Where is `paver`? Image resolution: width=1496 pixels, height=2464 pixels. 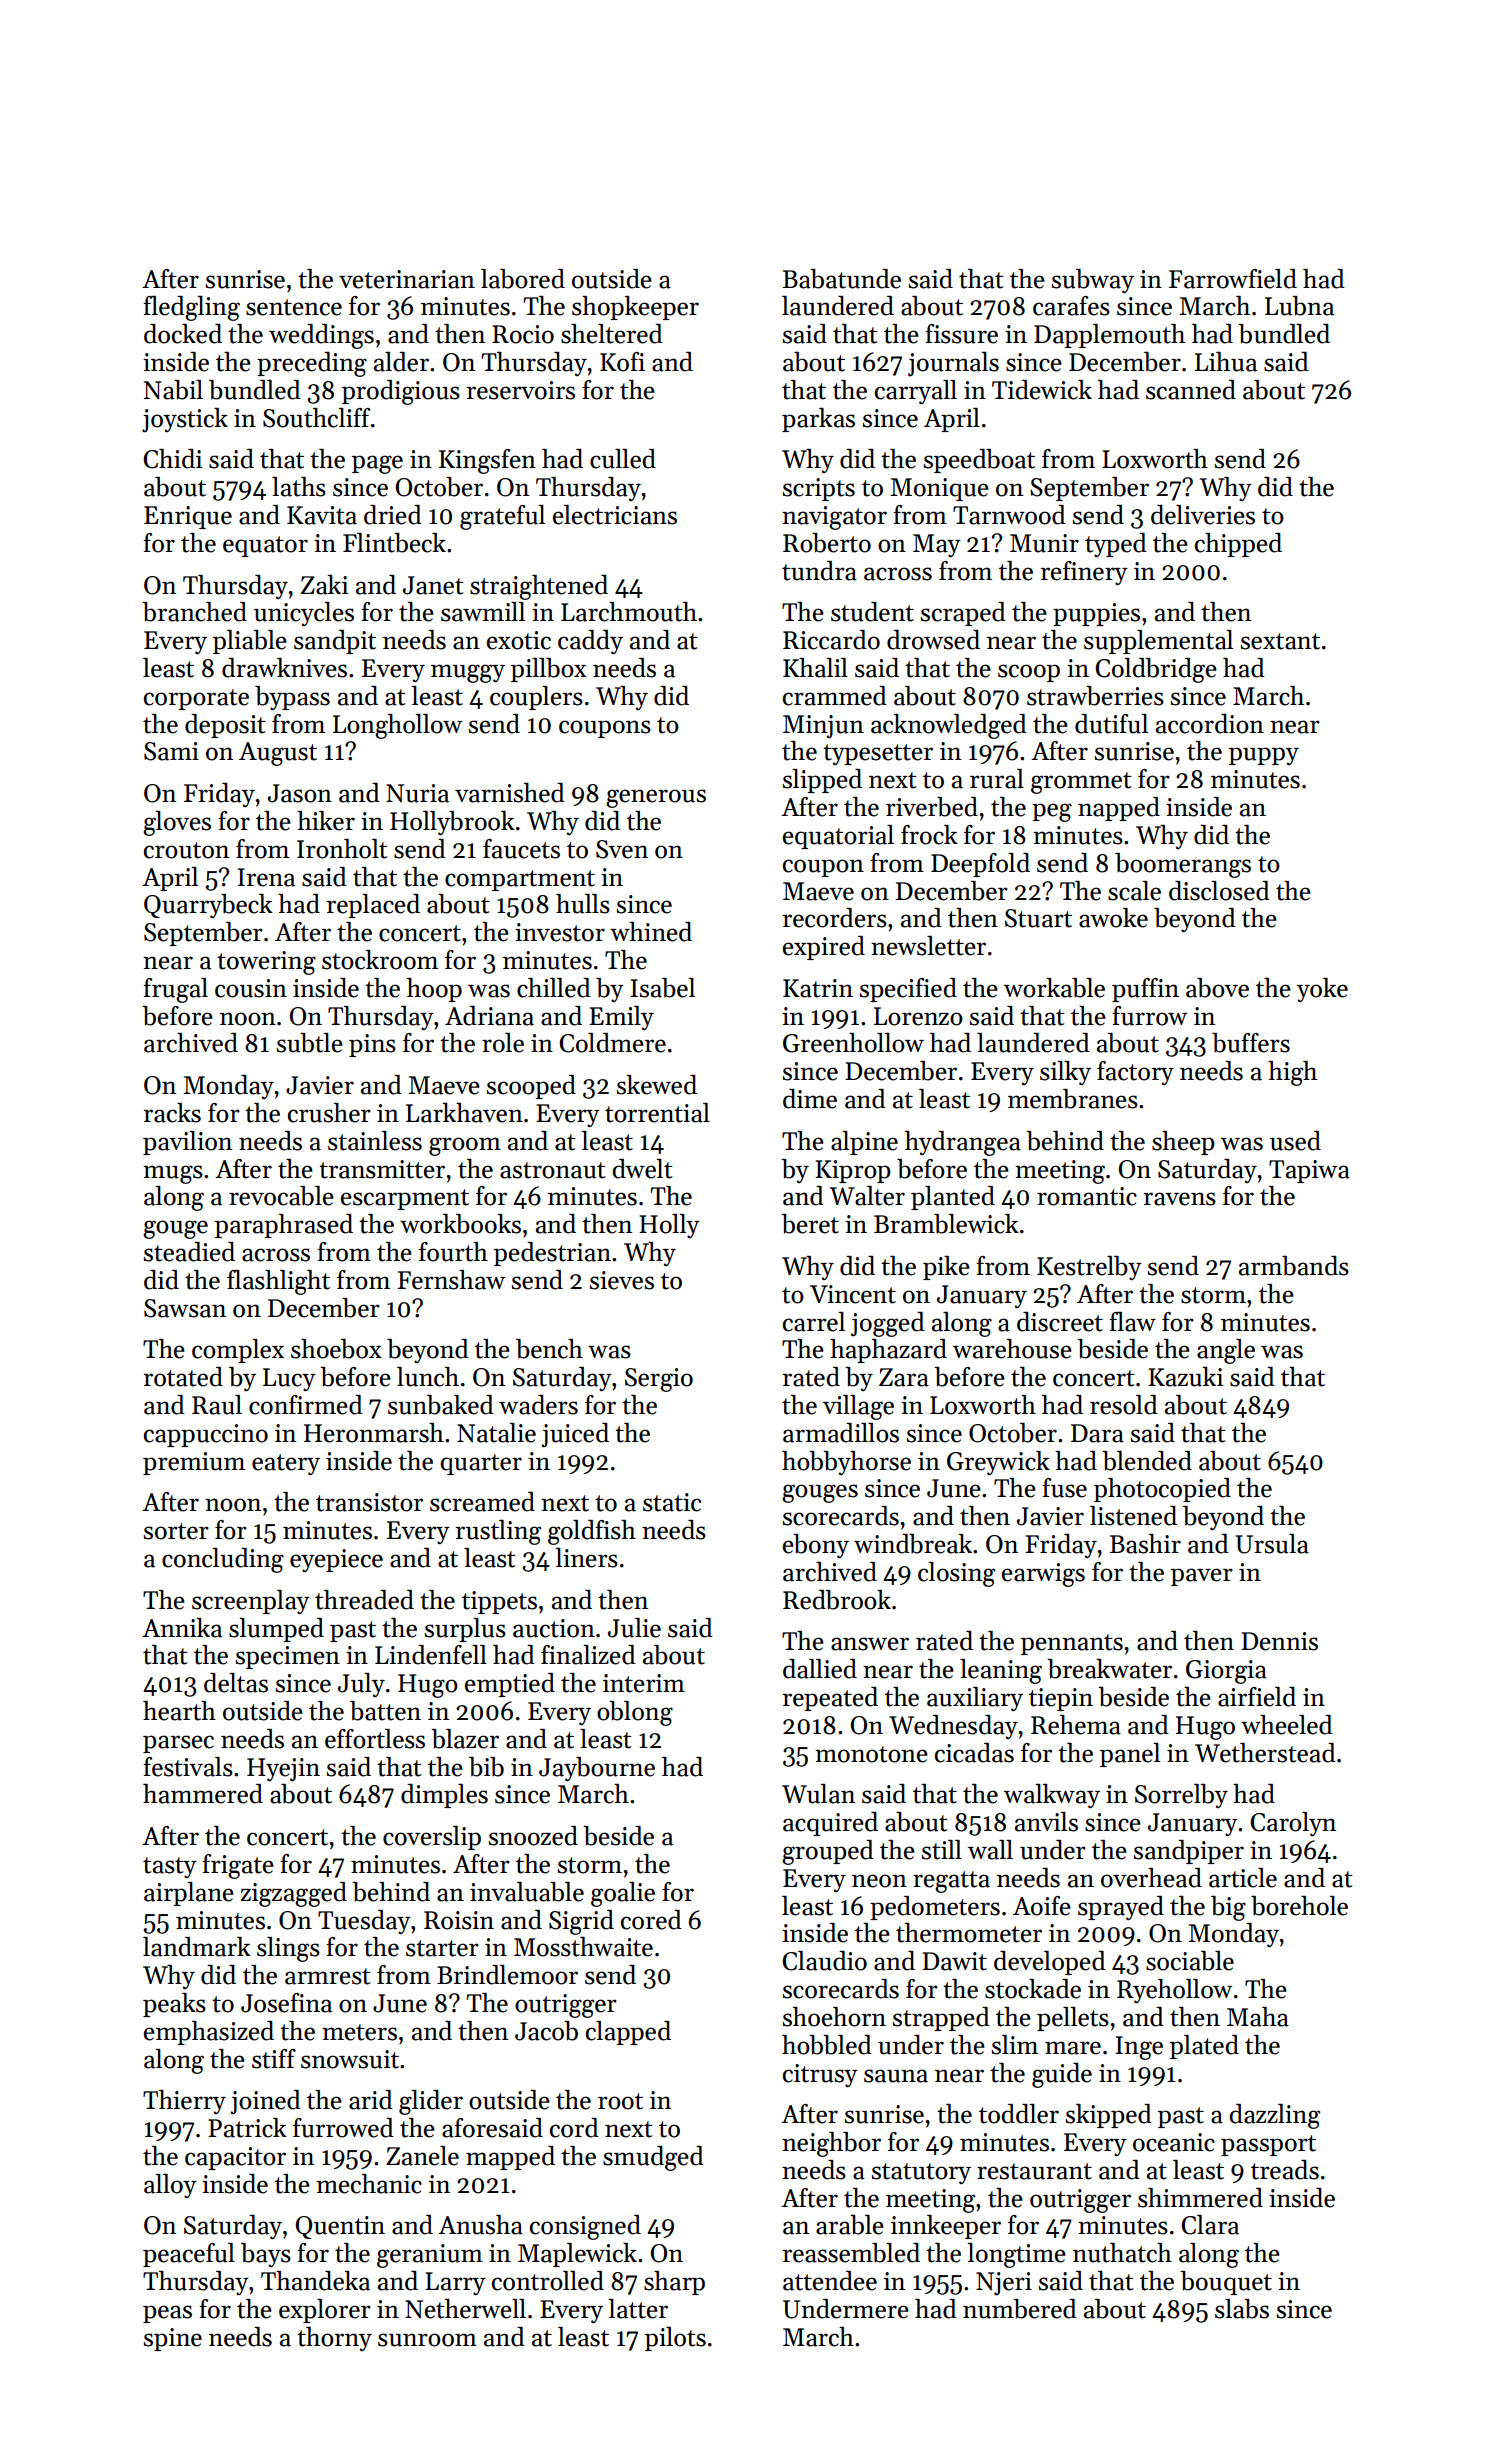
paver is located at coordinates (1202, 1577).
